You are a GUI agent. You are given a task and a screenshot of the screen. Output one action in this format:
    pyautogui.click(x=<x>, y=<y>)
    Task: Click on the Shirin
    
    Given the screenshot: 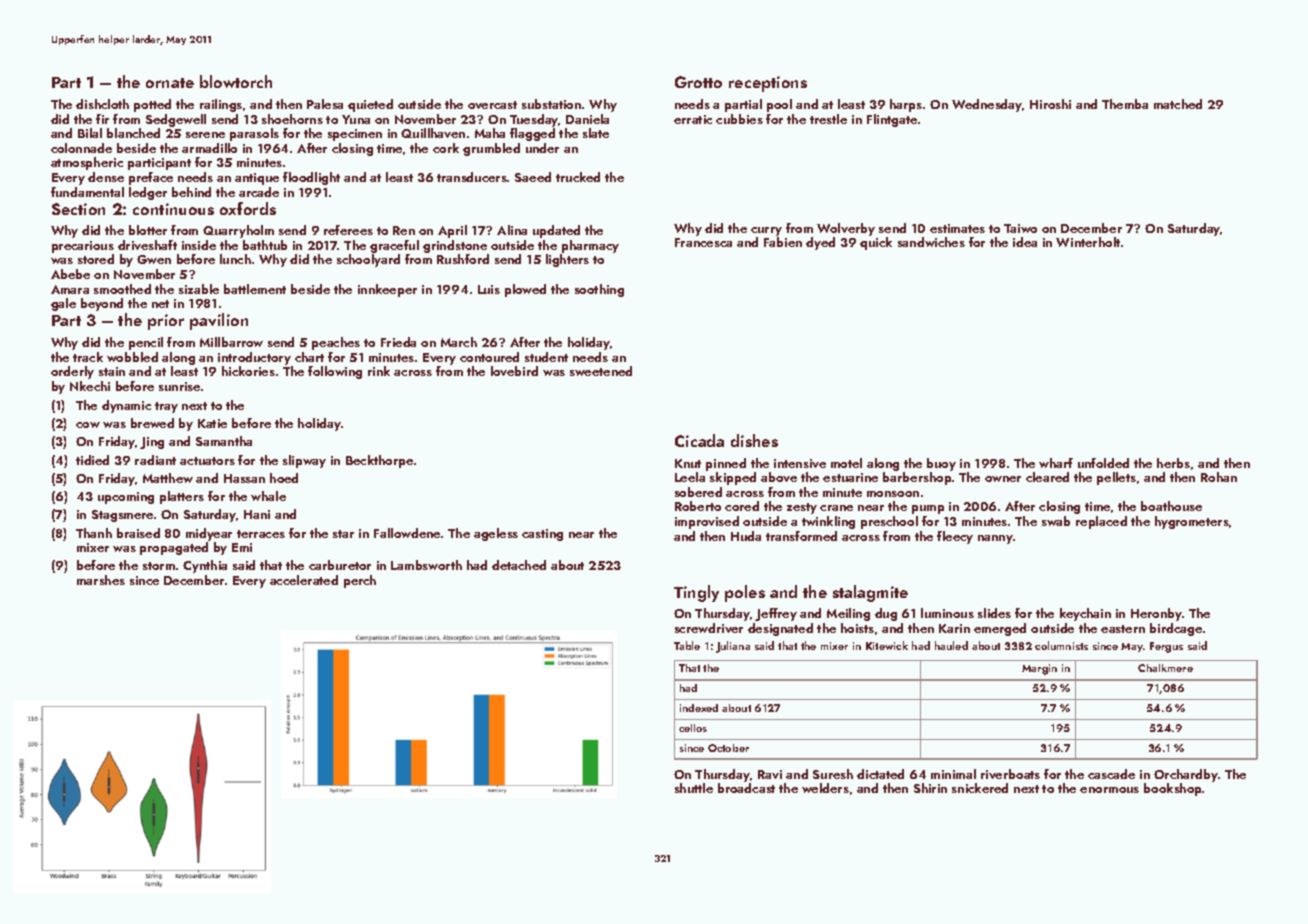 What is the action you would take?
    pyautogui.click(x=930, y=788)
